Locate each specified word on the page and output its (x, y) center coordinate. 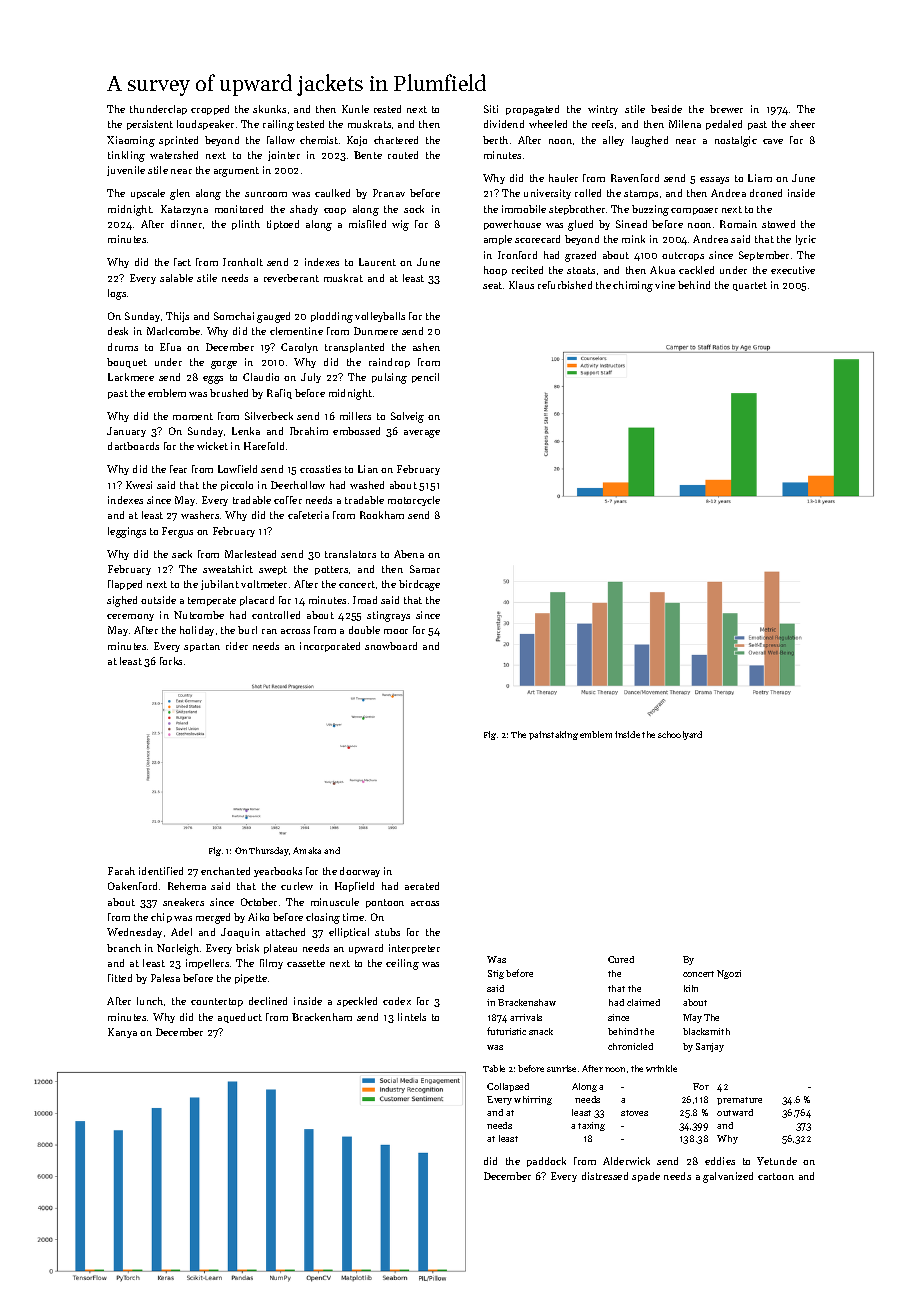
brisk (247, 948)
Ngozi (729, 974)
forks (171, 661)
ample (498, 240)
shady (304, 210)
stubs (387, 932)
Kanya (122, 1033)
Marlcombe (173, 331)
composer (694, 211)
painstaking (553, 735)
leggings (127, 532)
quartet (750, 286)
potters (331, 570)
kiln (691, 988)
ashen (426, 347)
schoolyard (680, 735)
